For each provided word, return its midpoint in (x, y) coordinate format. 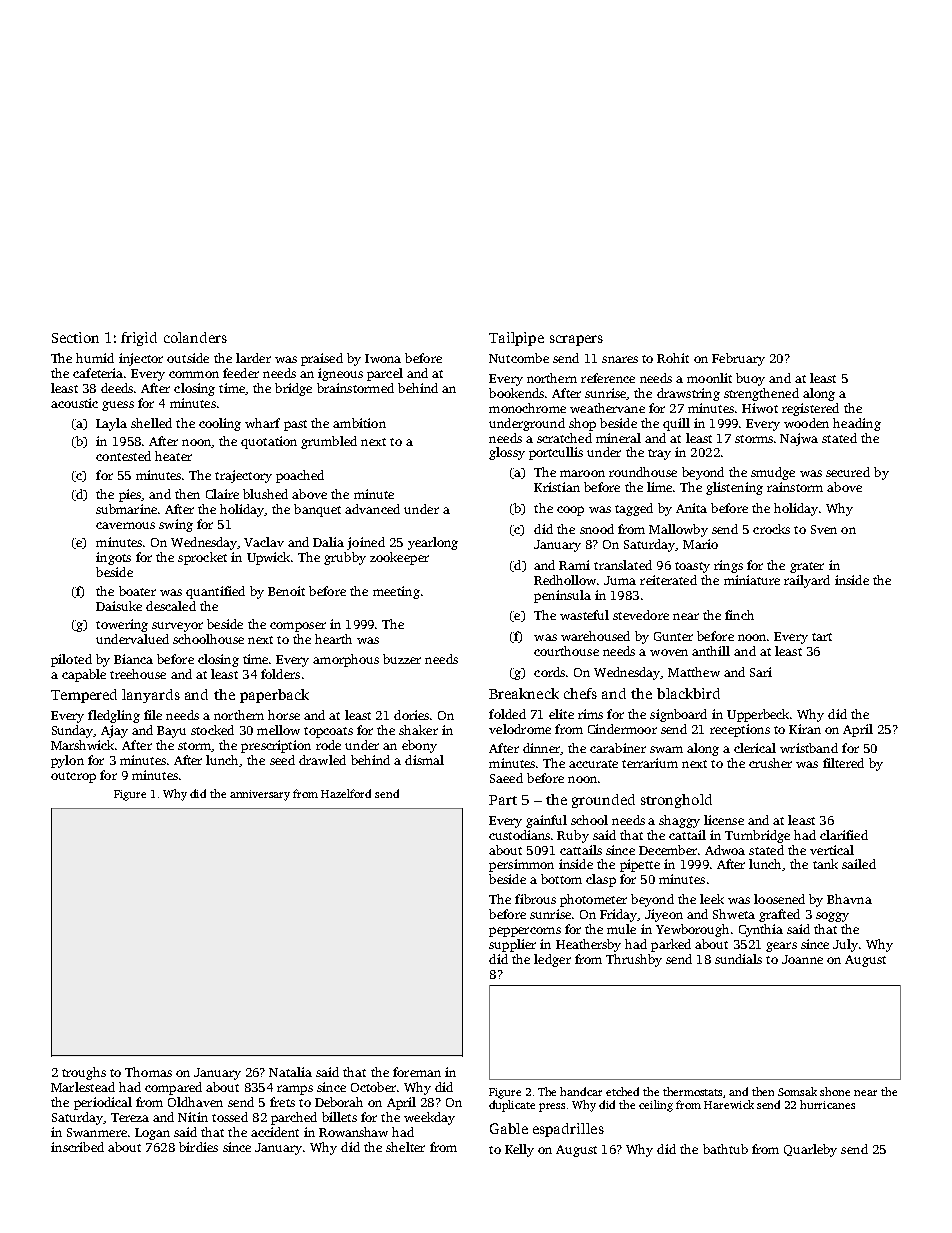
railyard (807, 581)
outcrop (73, 777)
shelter (405, 1147)
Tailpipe (516, 339)
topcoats (328, 732)
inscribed (77, 1147)
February (738, 359)
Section (75, 337)
